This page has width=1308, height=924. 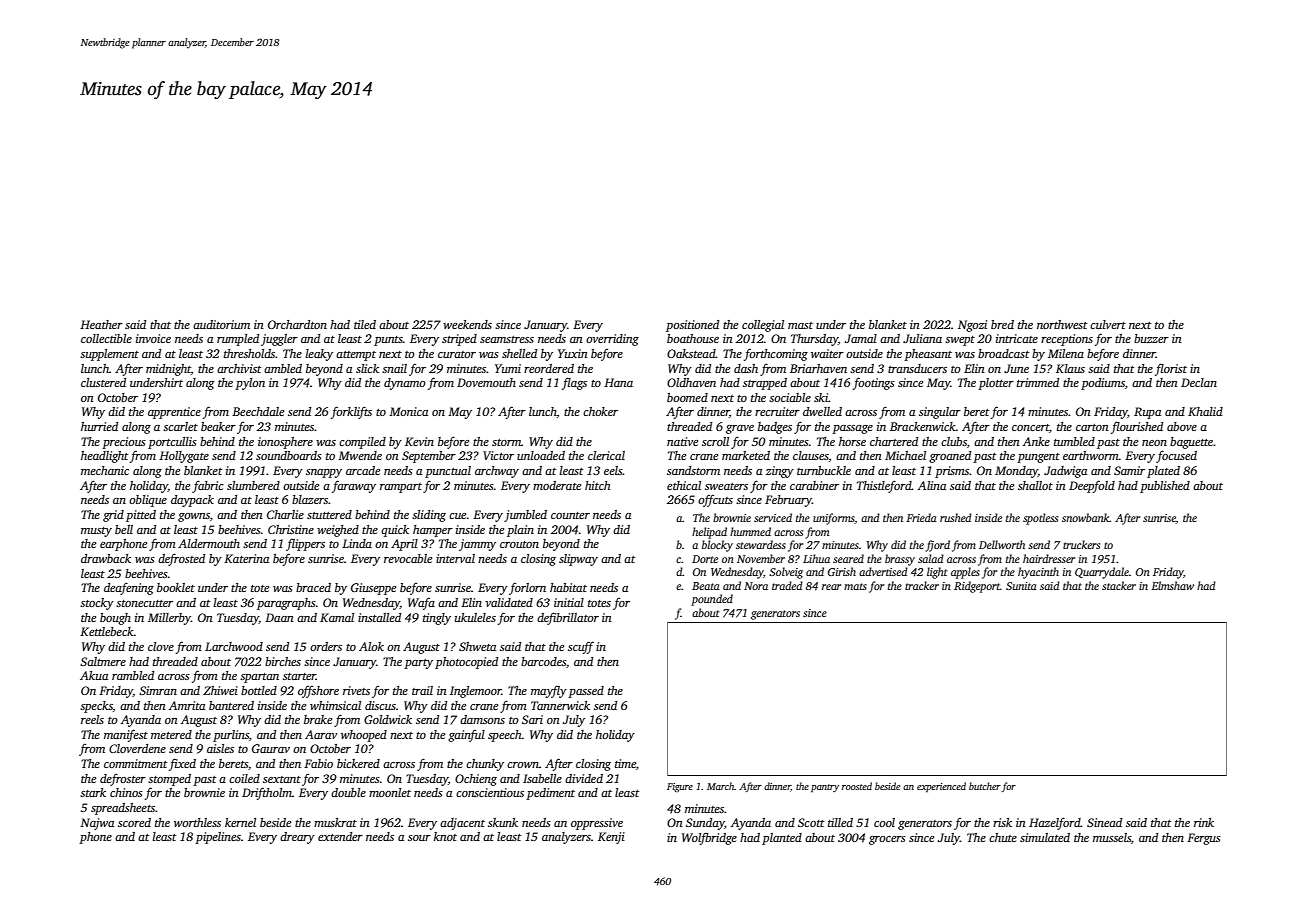 What do you see at coordinates (800, 325) in the page?
I see `mast` at bounding box center [800, 325].
